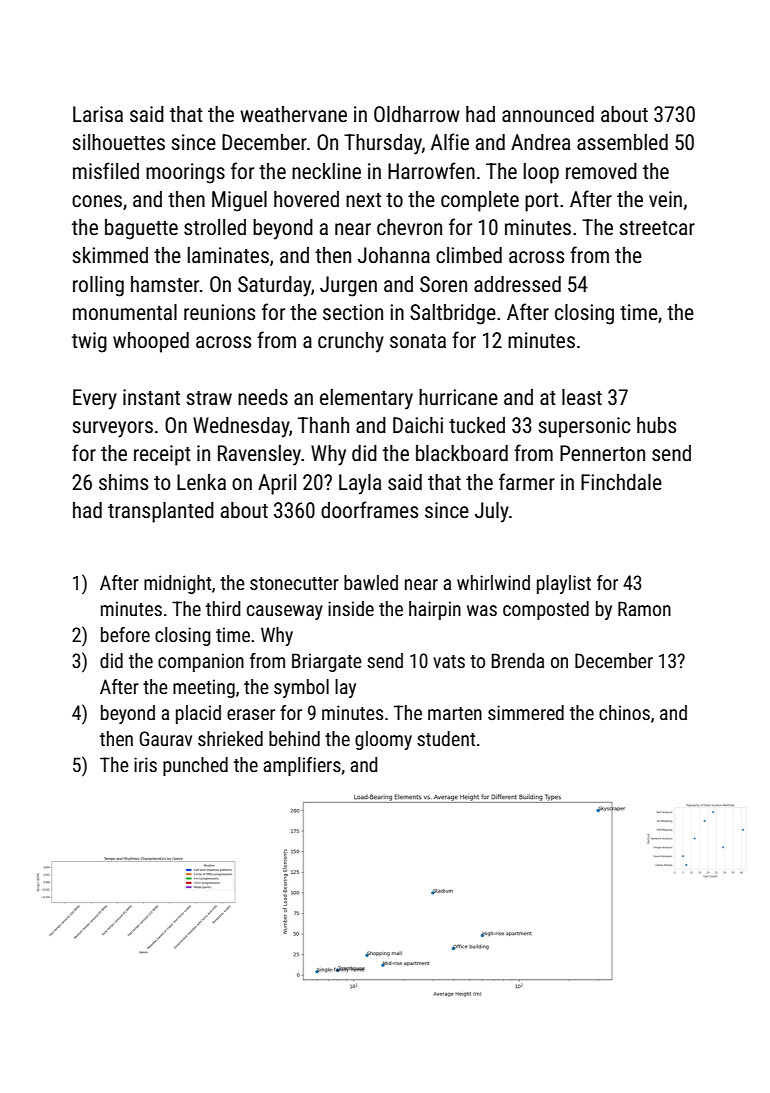  Describe the element at coordinates (263, 397) in the screenshot. I see `needs` at that location.
